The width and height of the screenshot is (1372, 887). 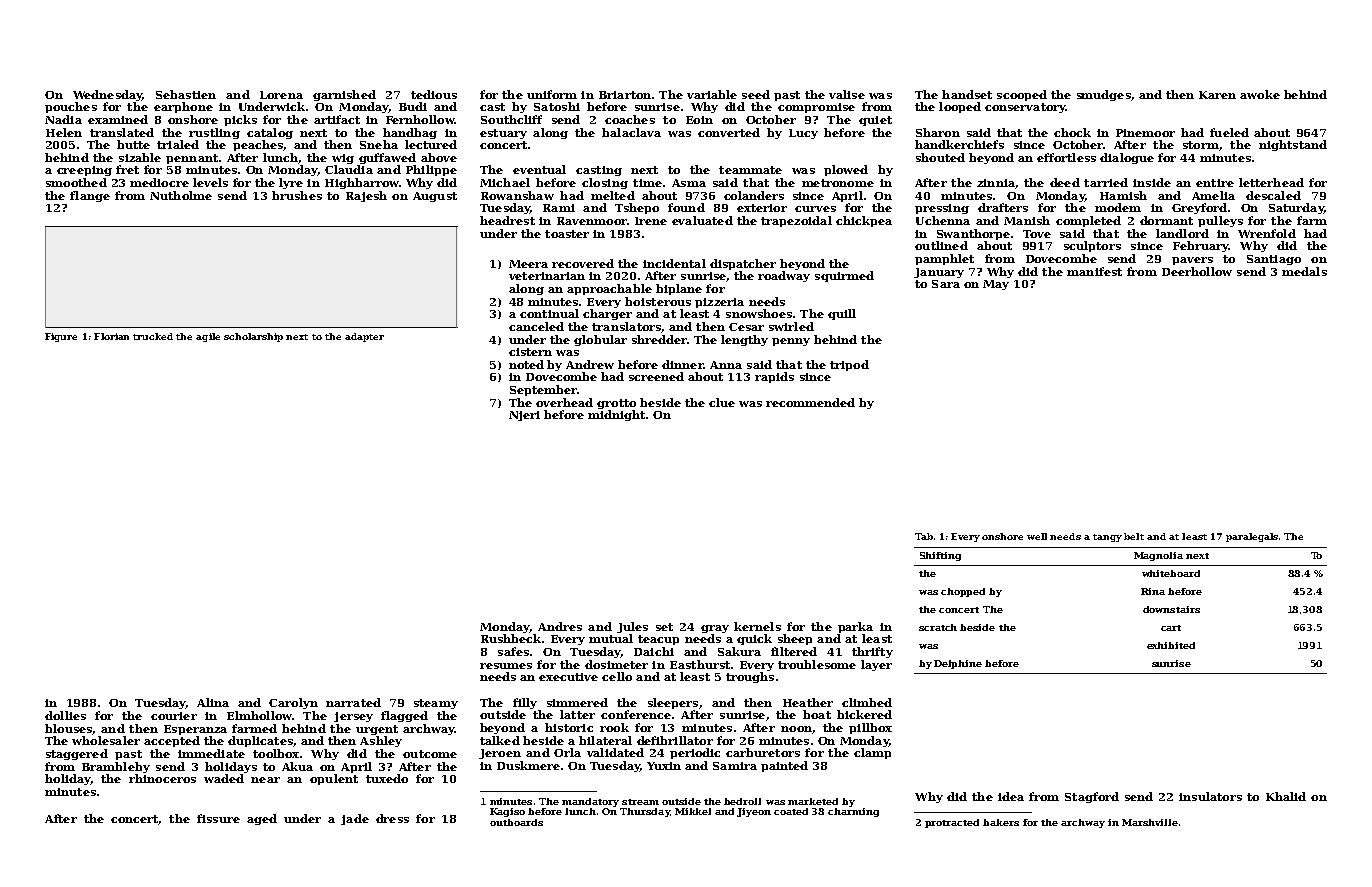 What do you see at coordinates (213, 702) in the screenshot?
I see `Alina` at bounding box center [213, 702].
